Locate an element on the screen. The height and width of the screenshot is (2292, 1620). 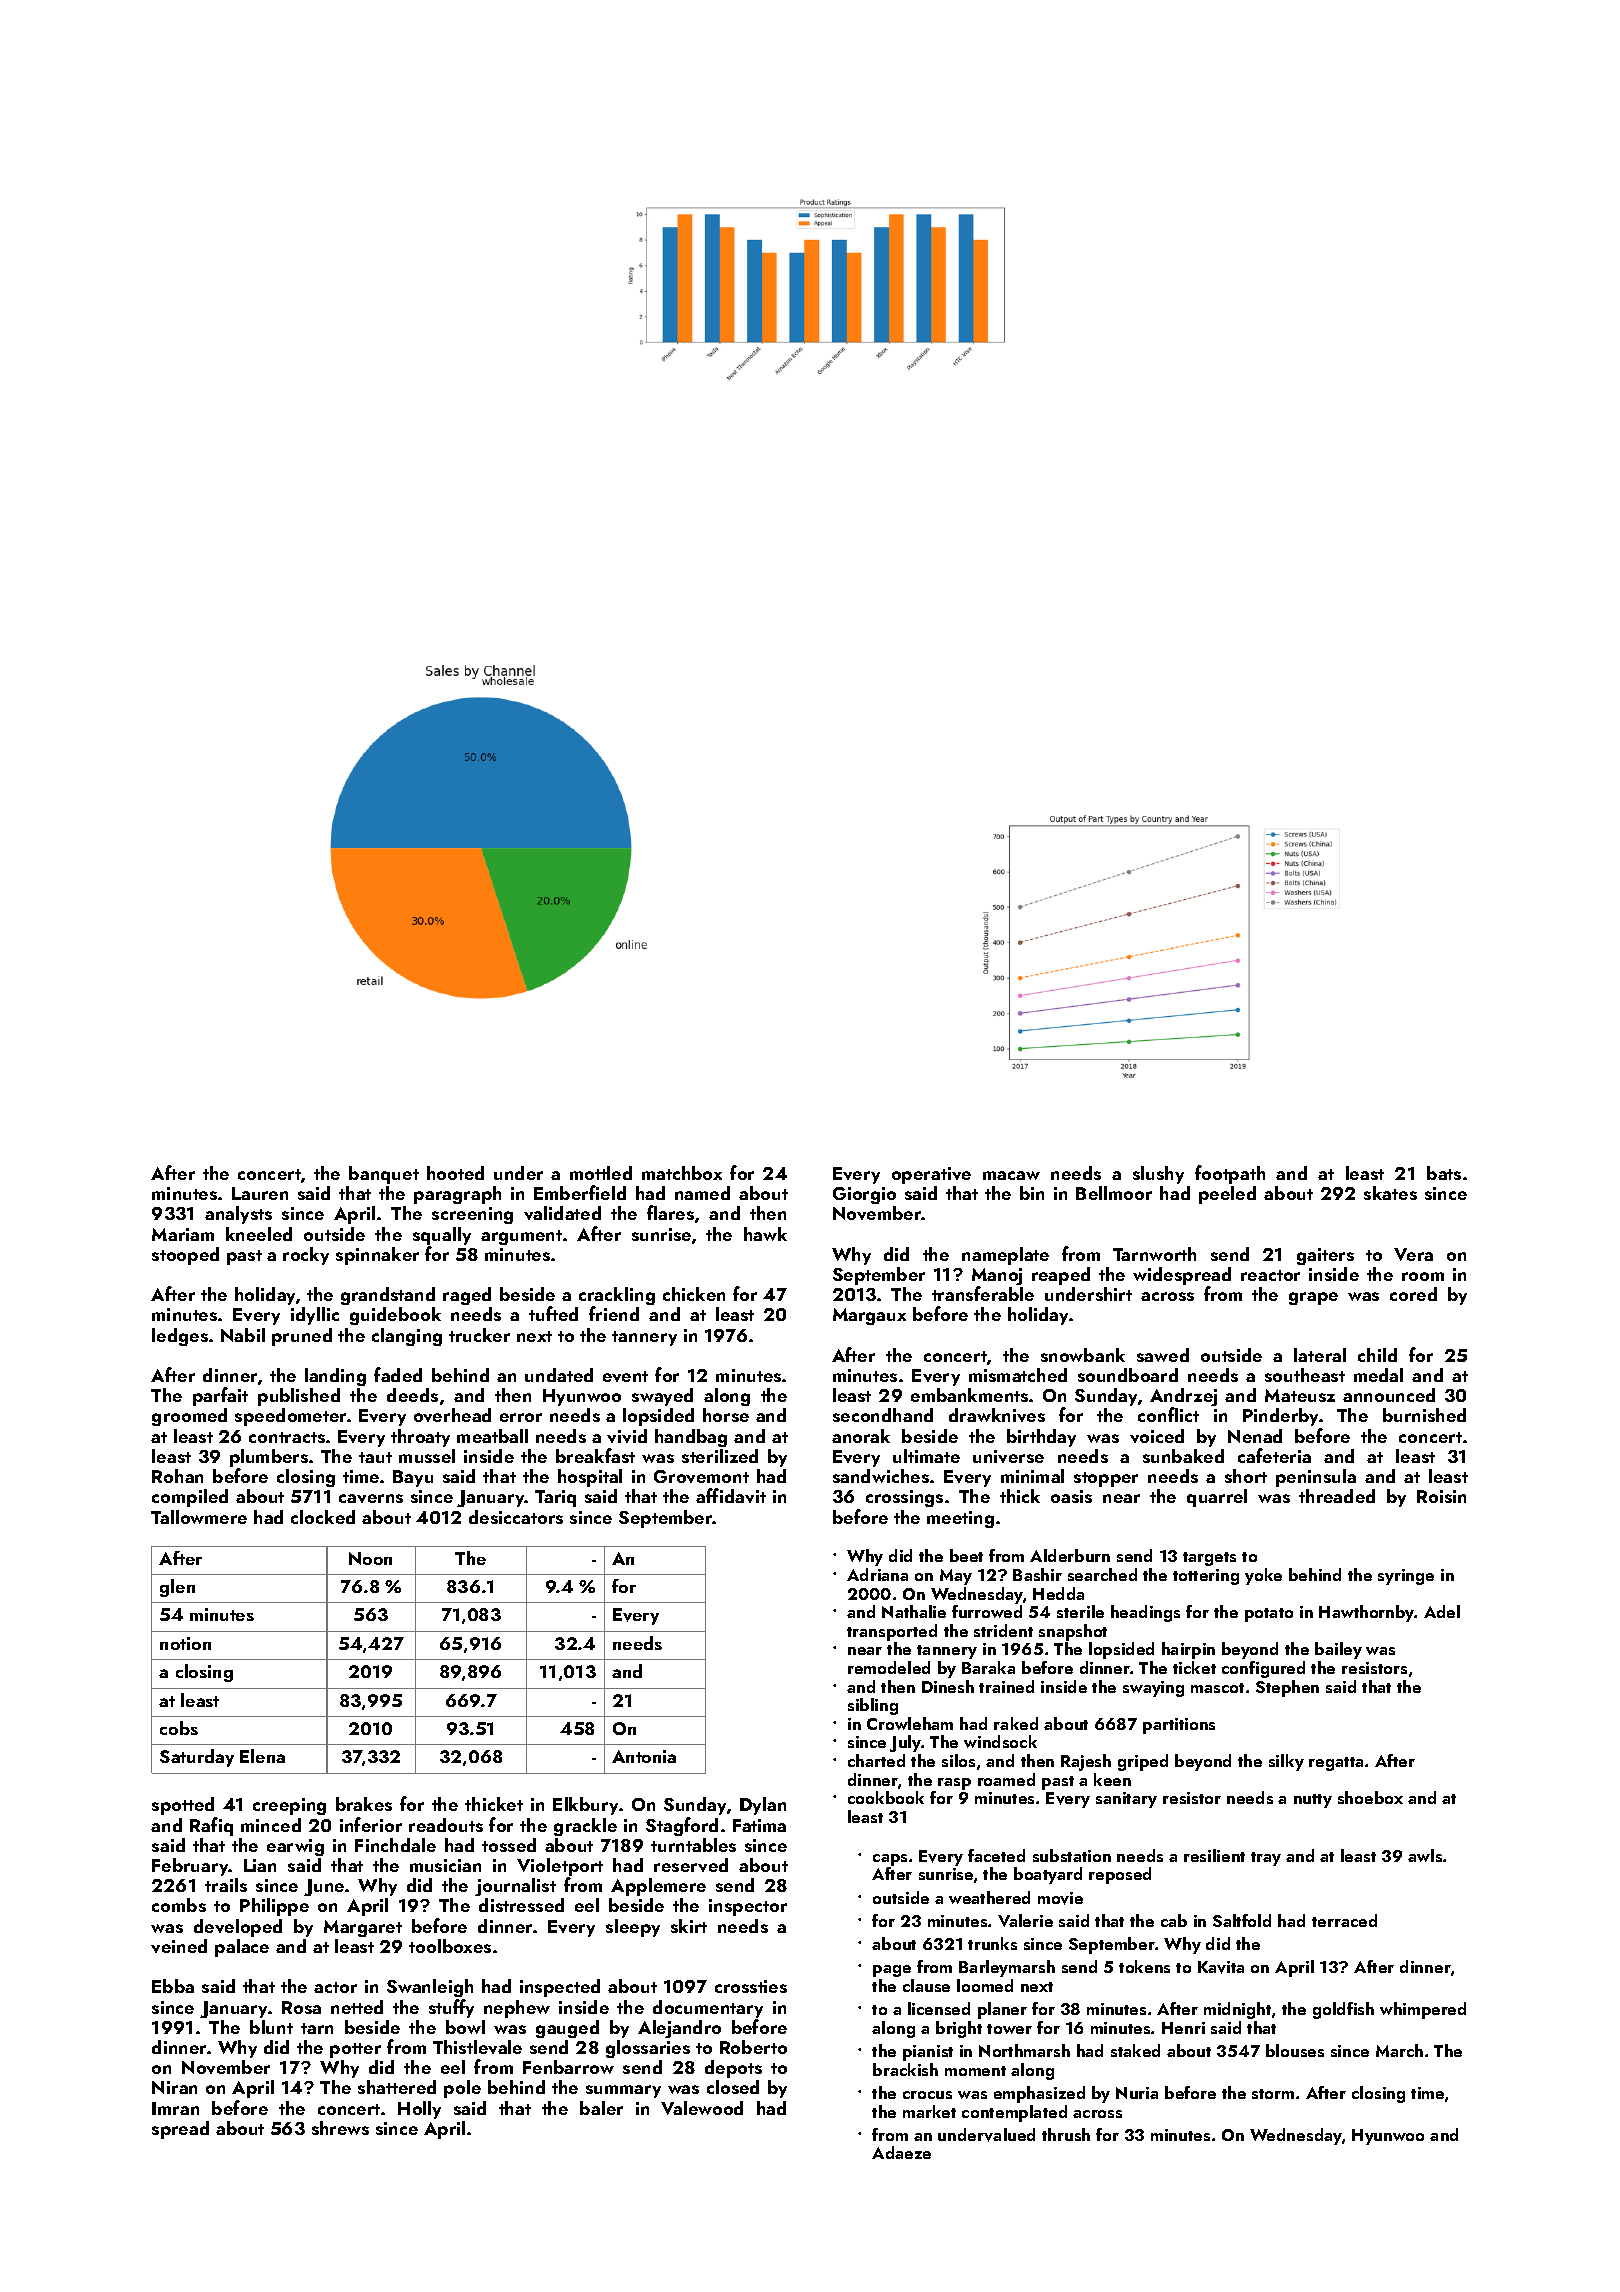
bailey is located at coordinates (1338, 1650).
